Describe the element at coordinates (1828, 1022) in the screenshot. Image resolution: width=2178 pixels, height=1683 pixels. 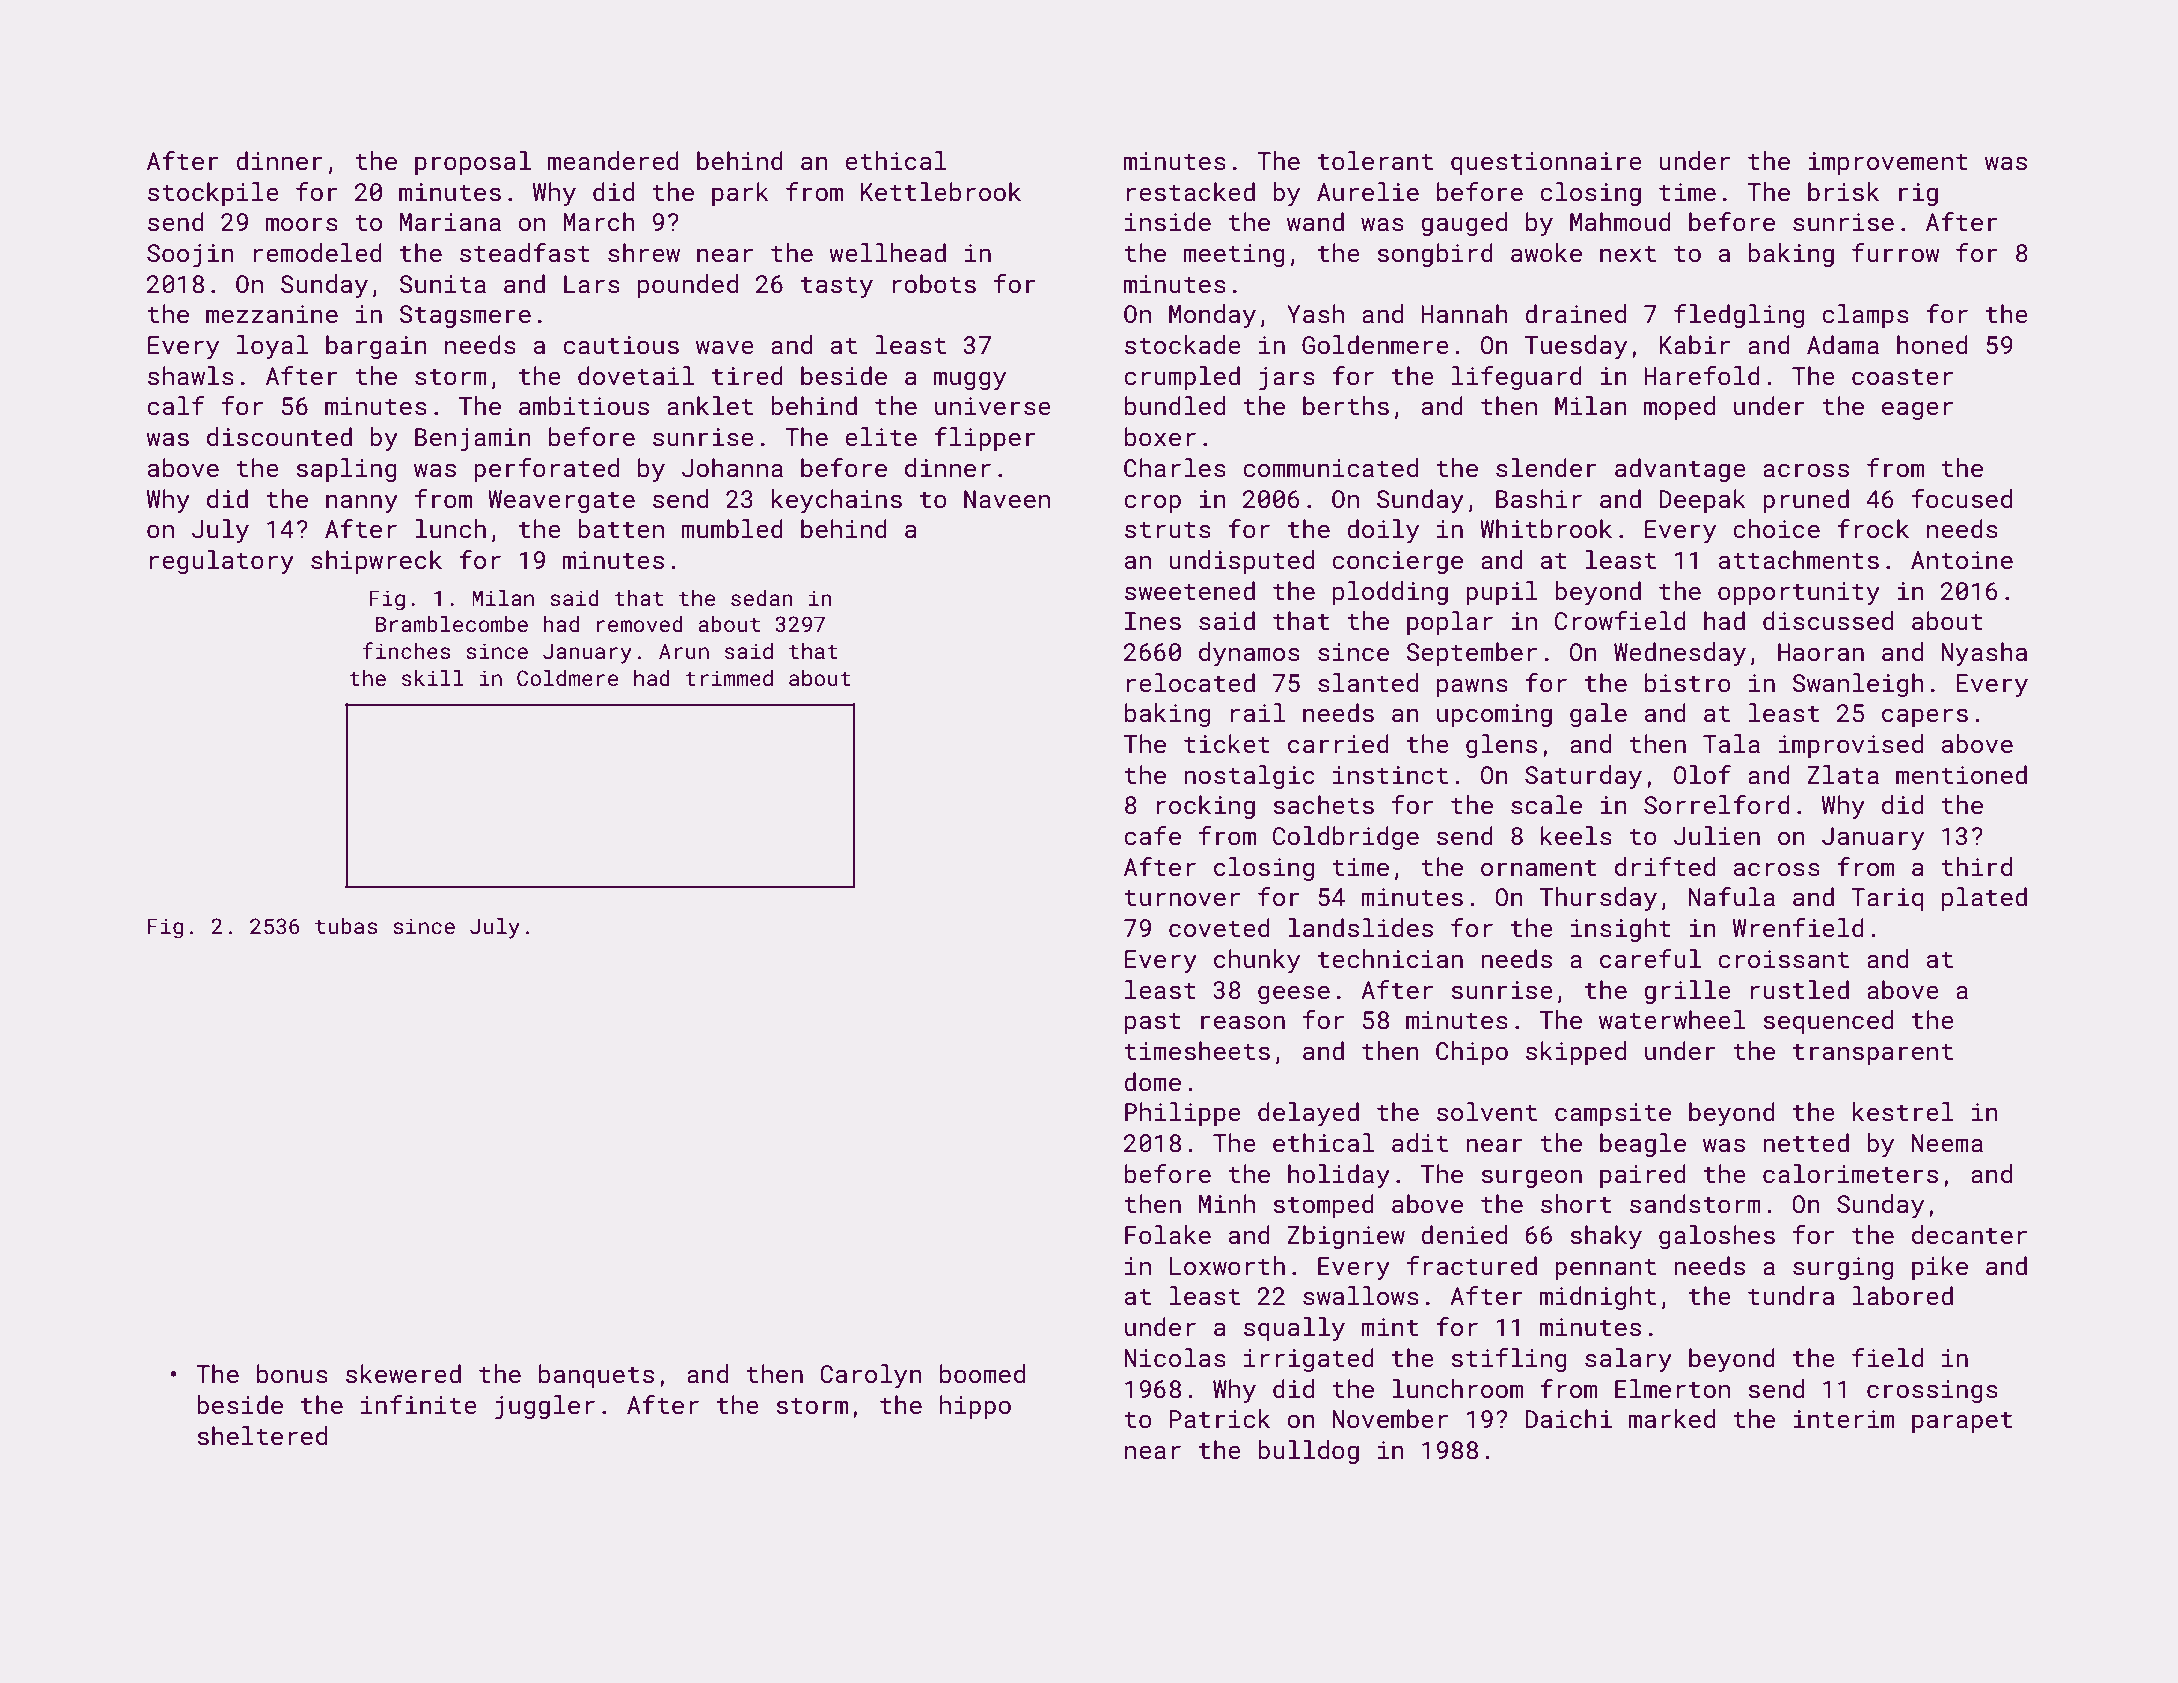
I see `sequenced` at that location.
